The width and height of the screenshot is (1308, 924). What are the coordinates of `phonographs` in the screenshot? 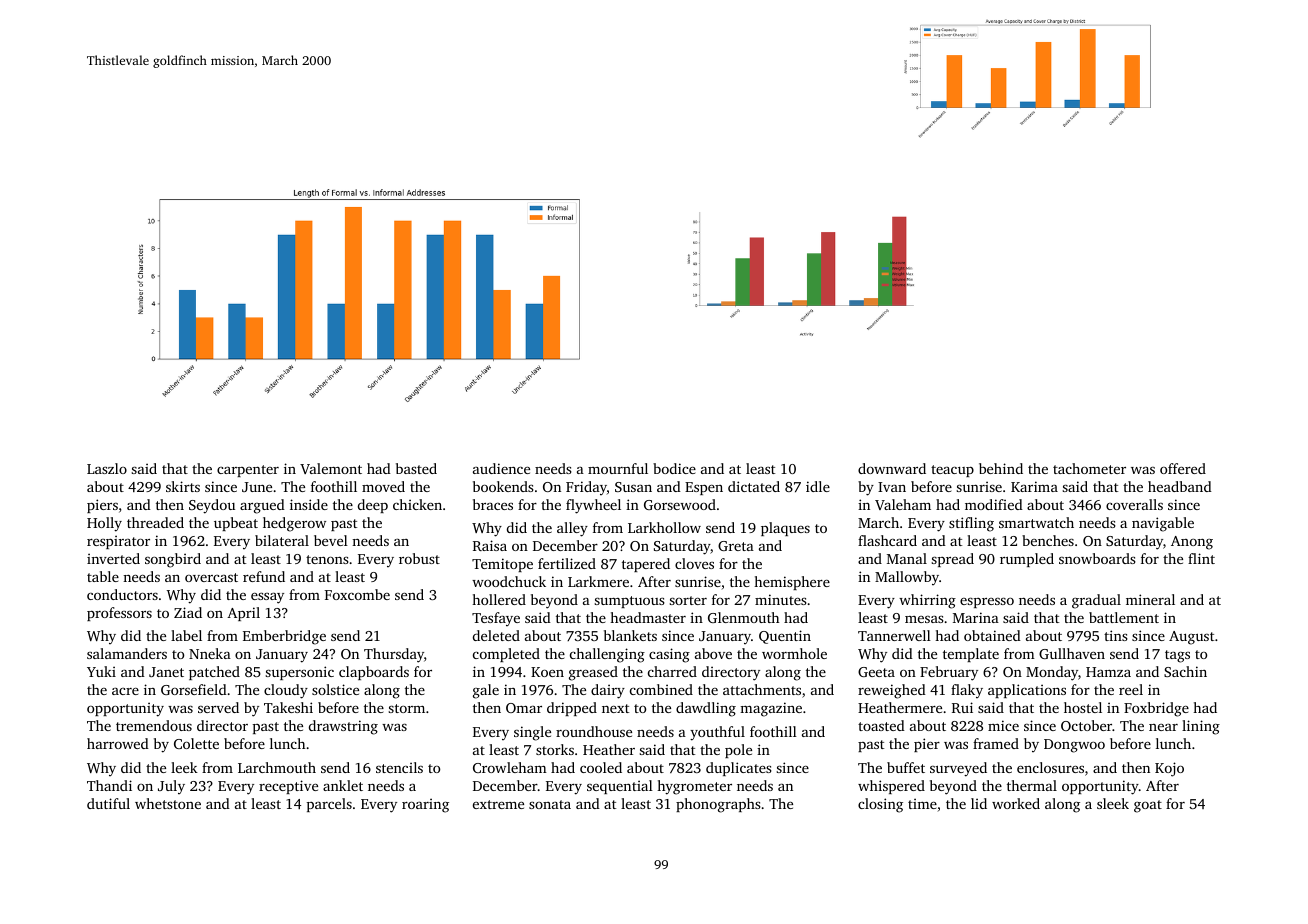 It's located at (718, 805).
